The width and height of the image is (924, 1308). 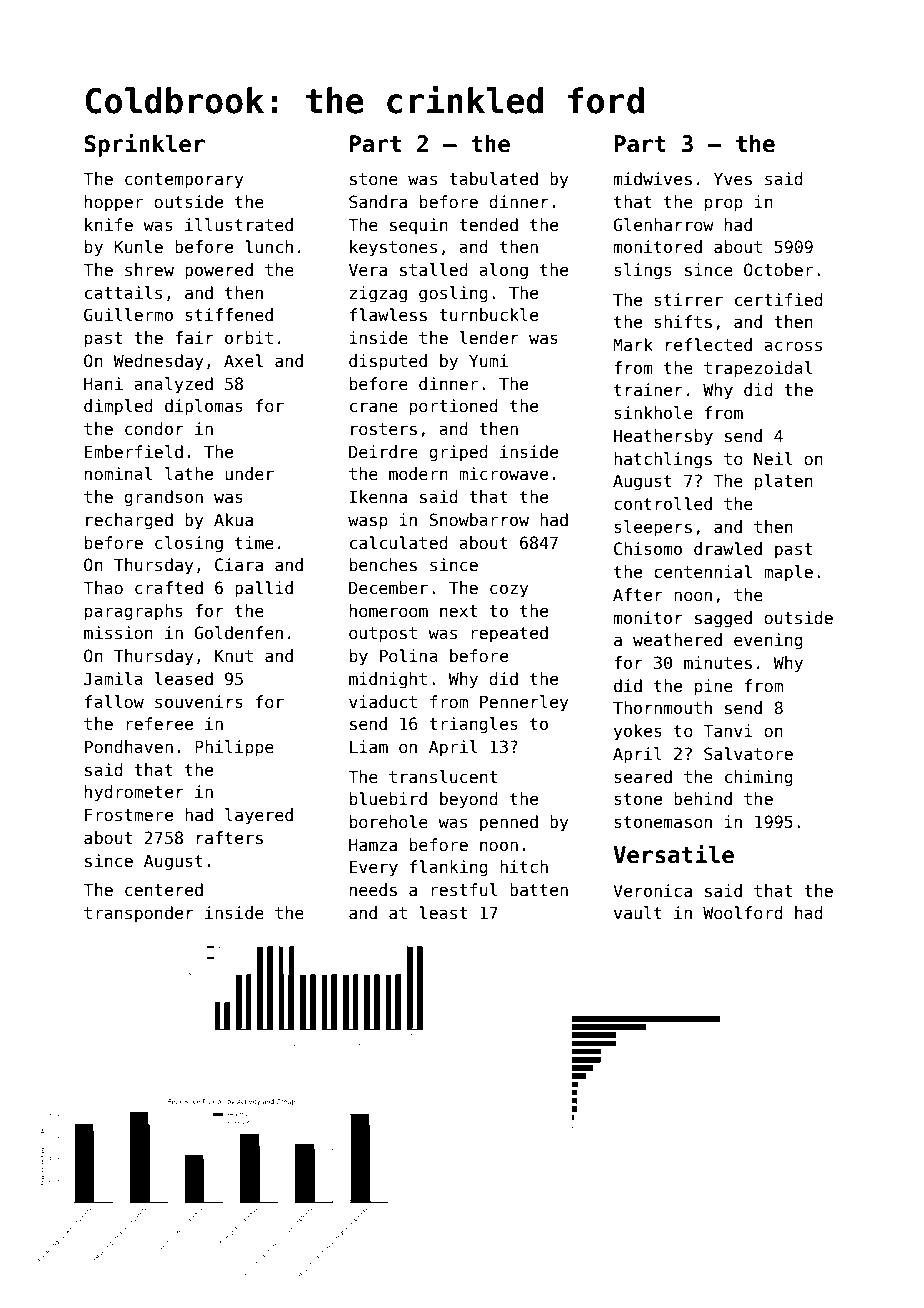 I want to click on stalled, so click(x=434, y=270).
